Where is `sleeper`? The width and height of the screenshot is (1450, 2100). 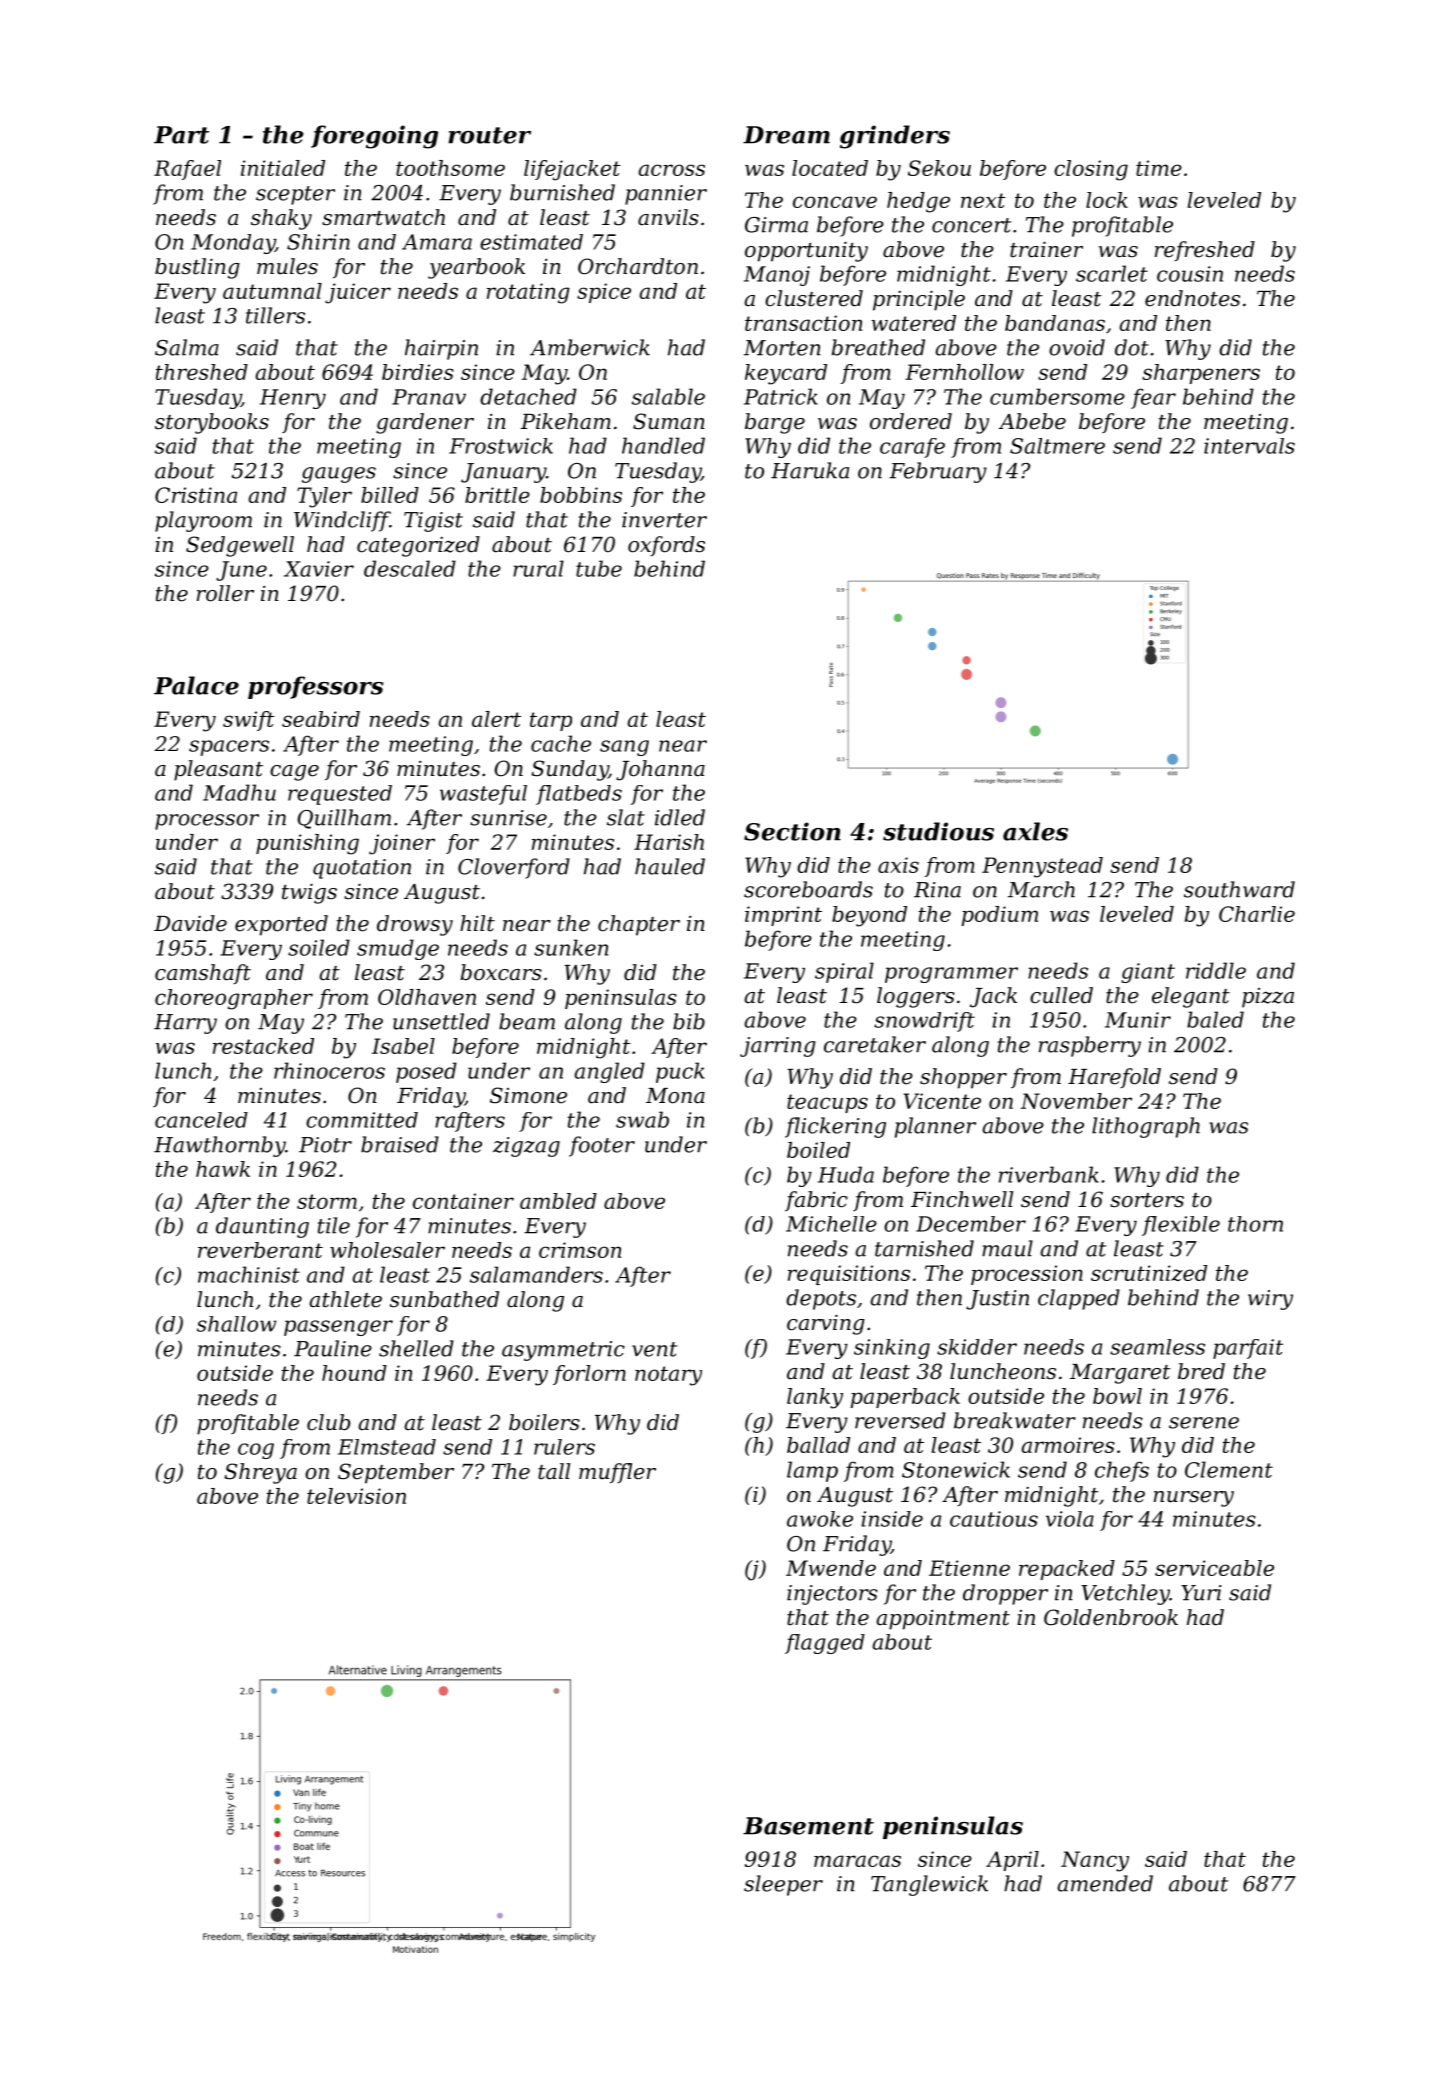
sleeper is located at coordinates (783, 1885).
